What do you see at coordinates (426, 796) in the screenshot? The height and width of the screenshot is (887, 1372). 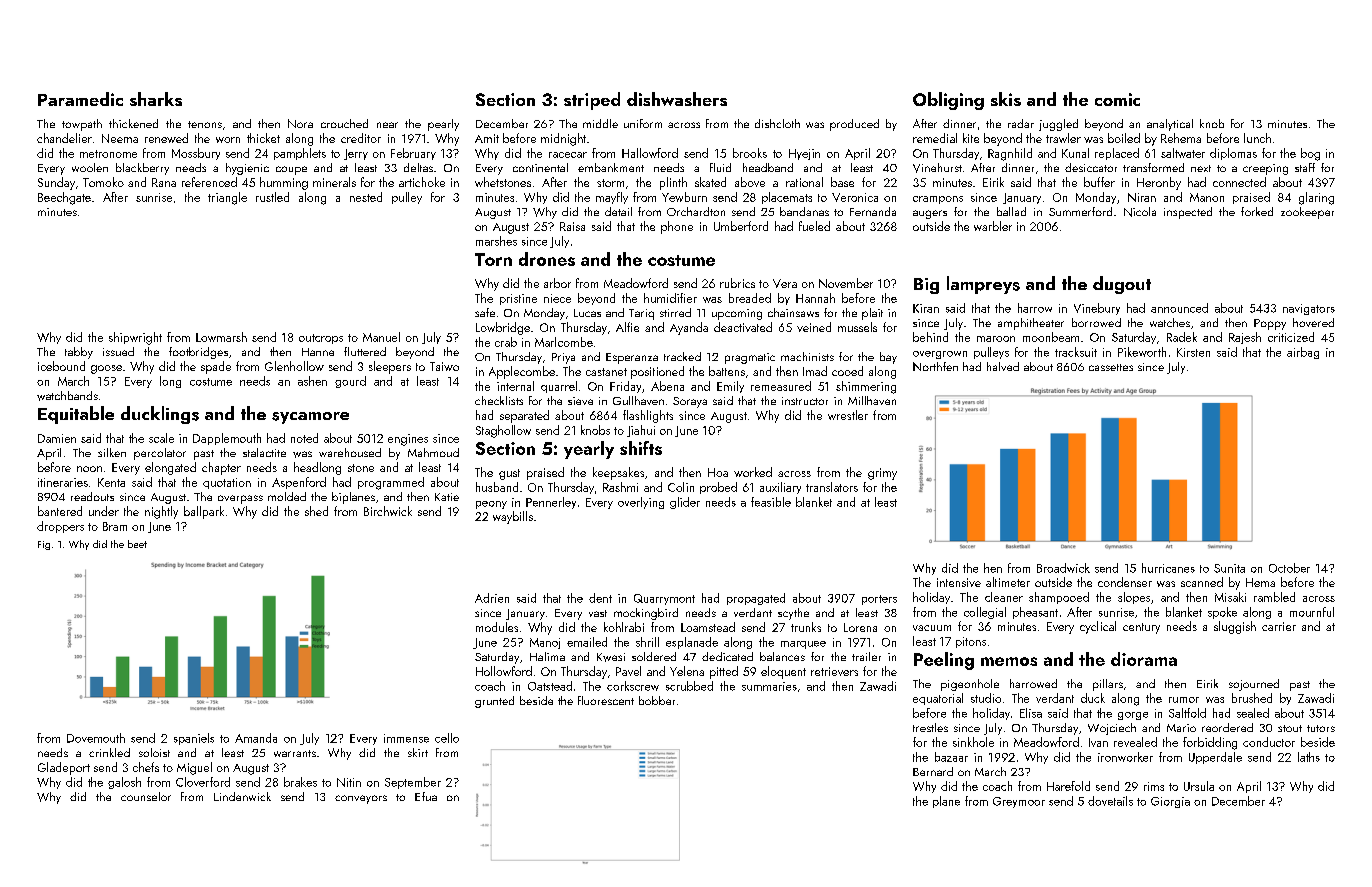 I see `Efua` at bounding box center [426, 796].
